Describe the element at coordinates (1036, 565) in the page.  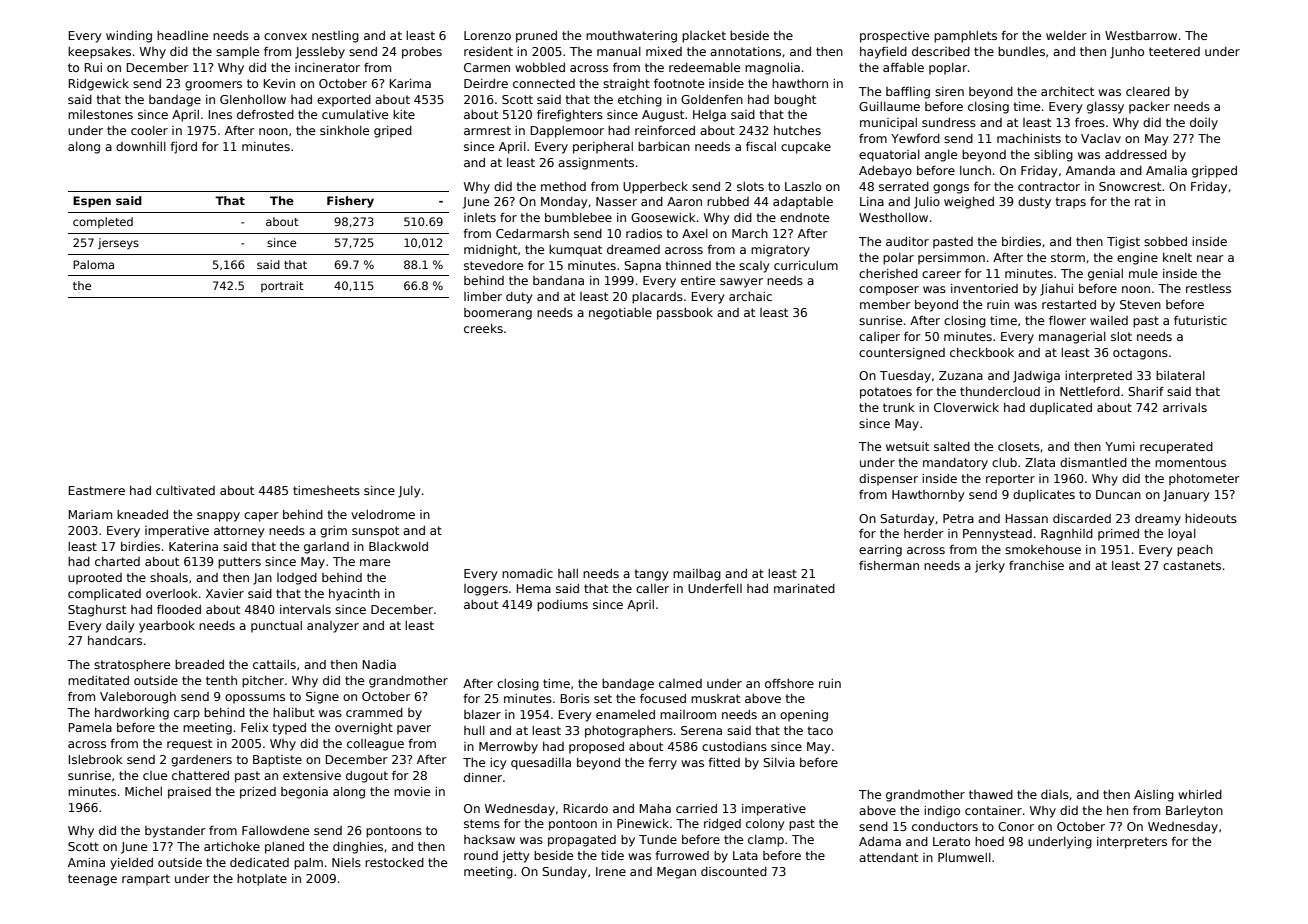
I see `franchise` at that location.
